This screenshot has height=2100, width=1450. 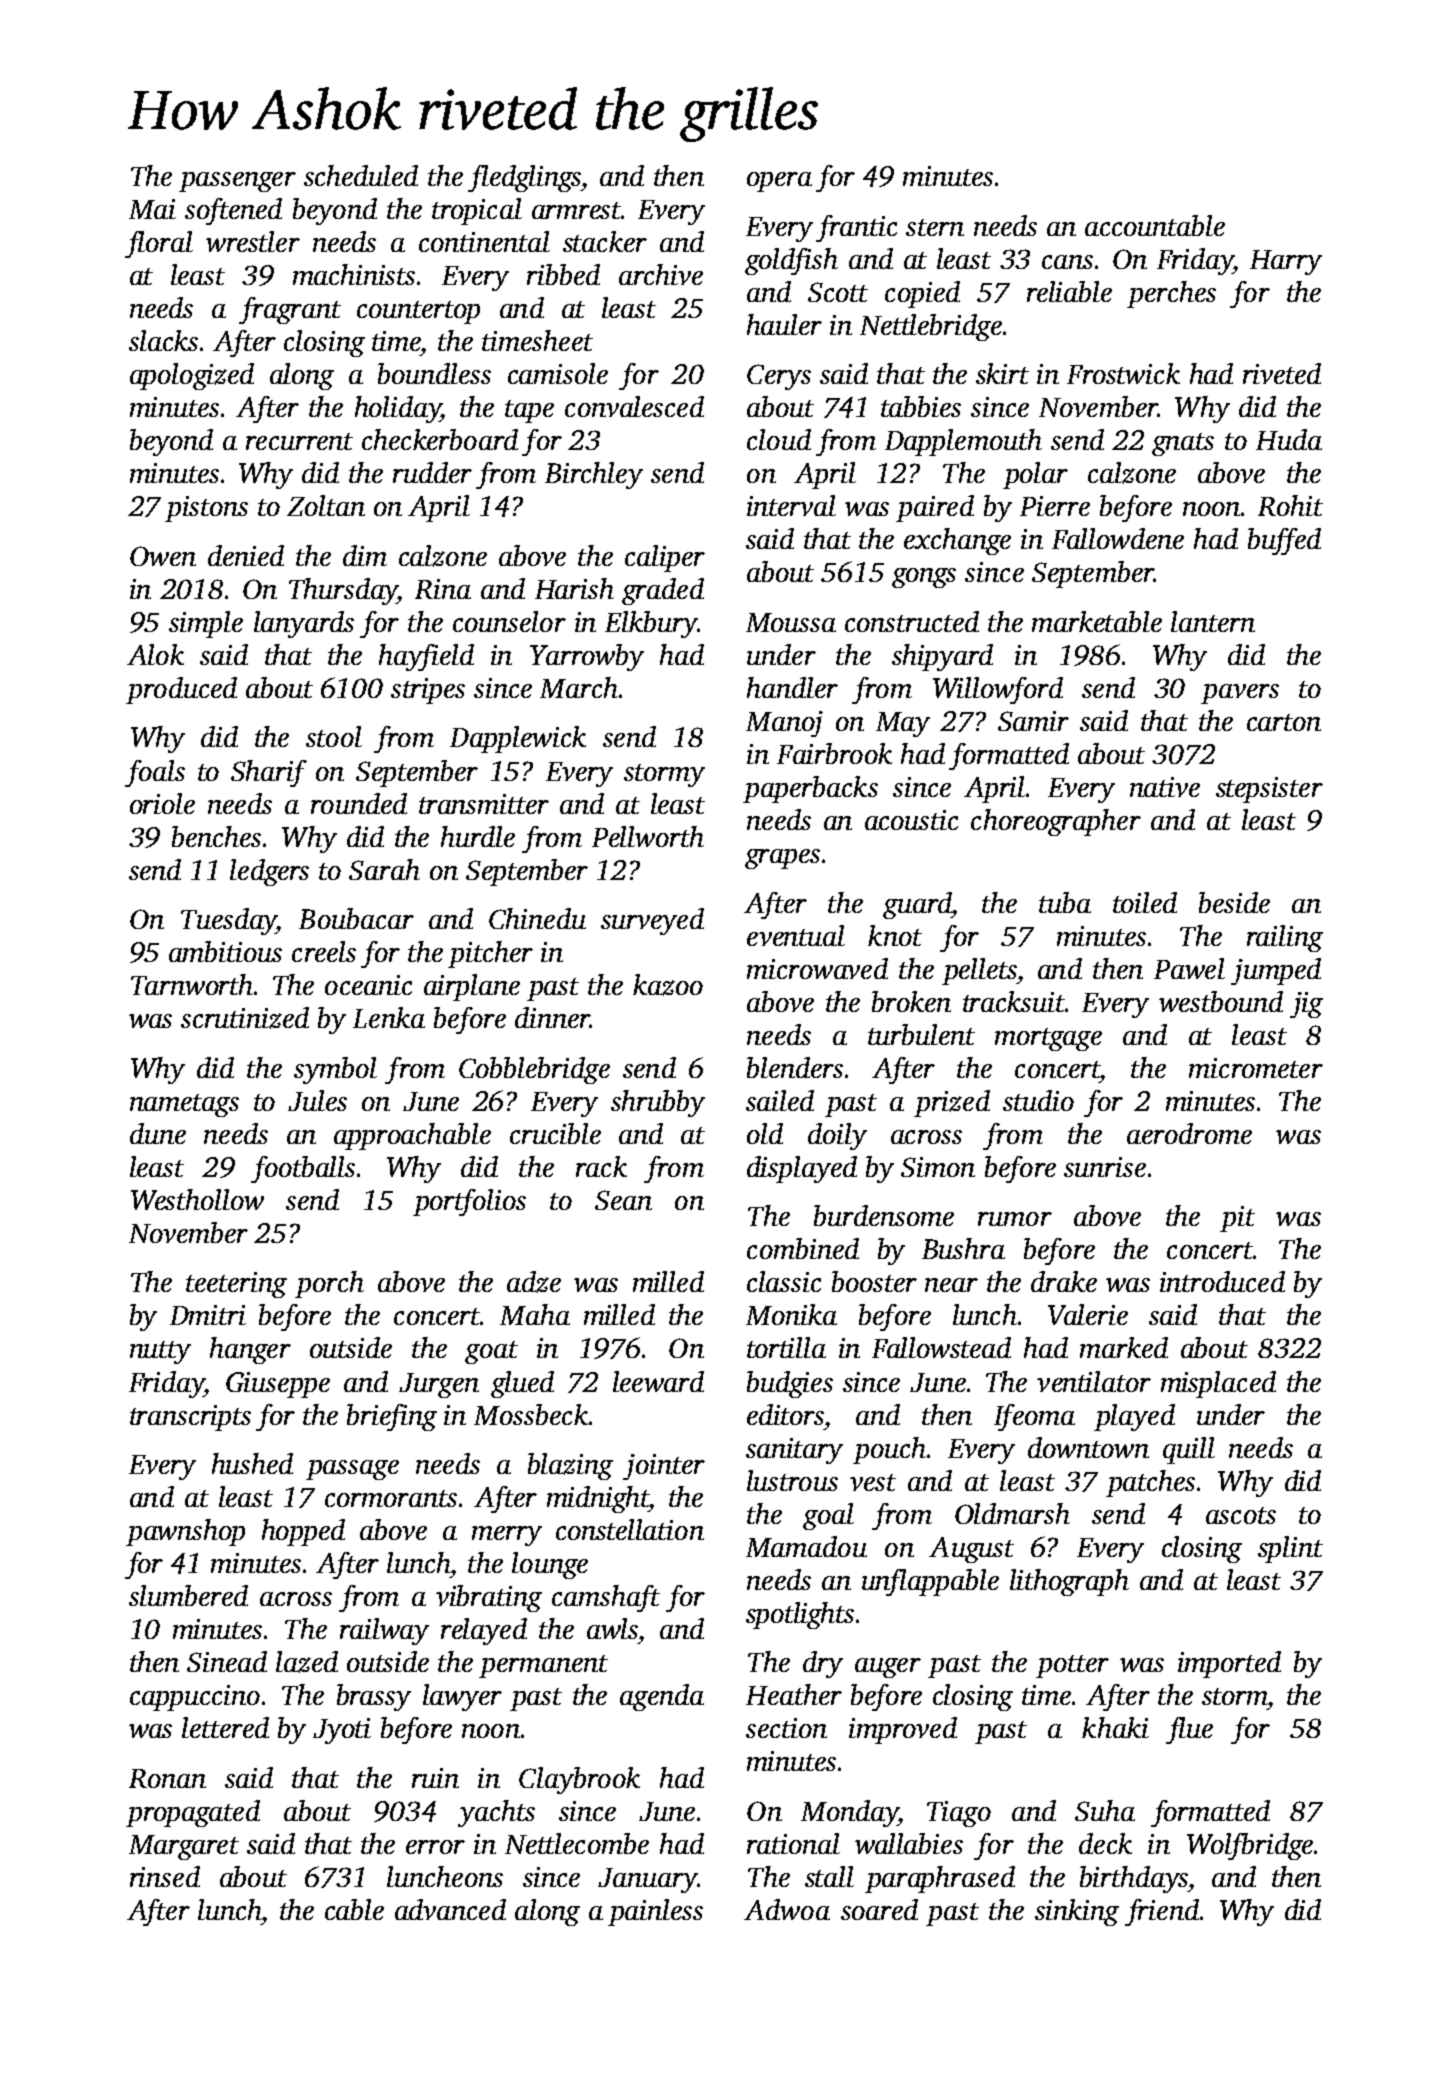 I want to click on armrest, so click(x=576, y=210).
